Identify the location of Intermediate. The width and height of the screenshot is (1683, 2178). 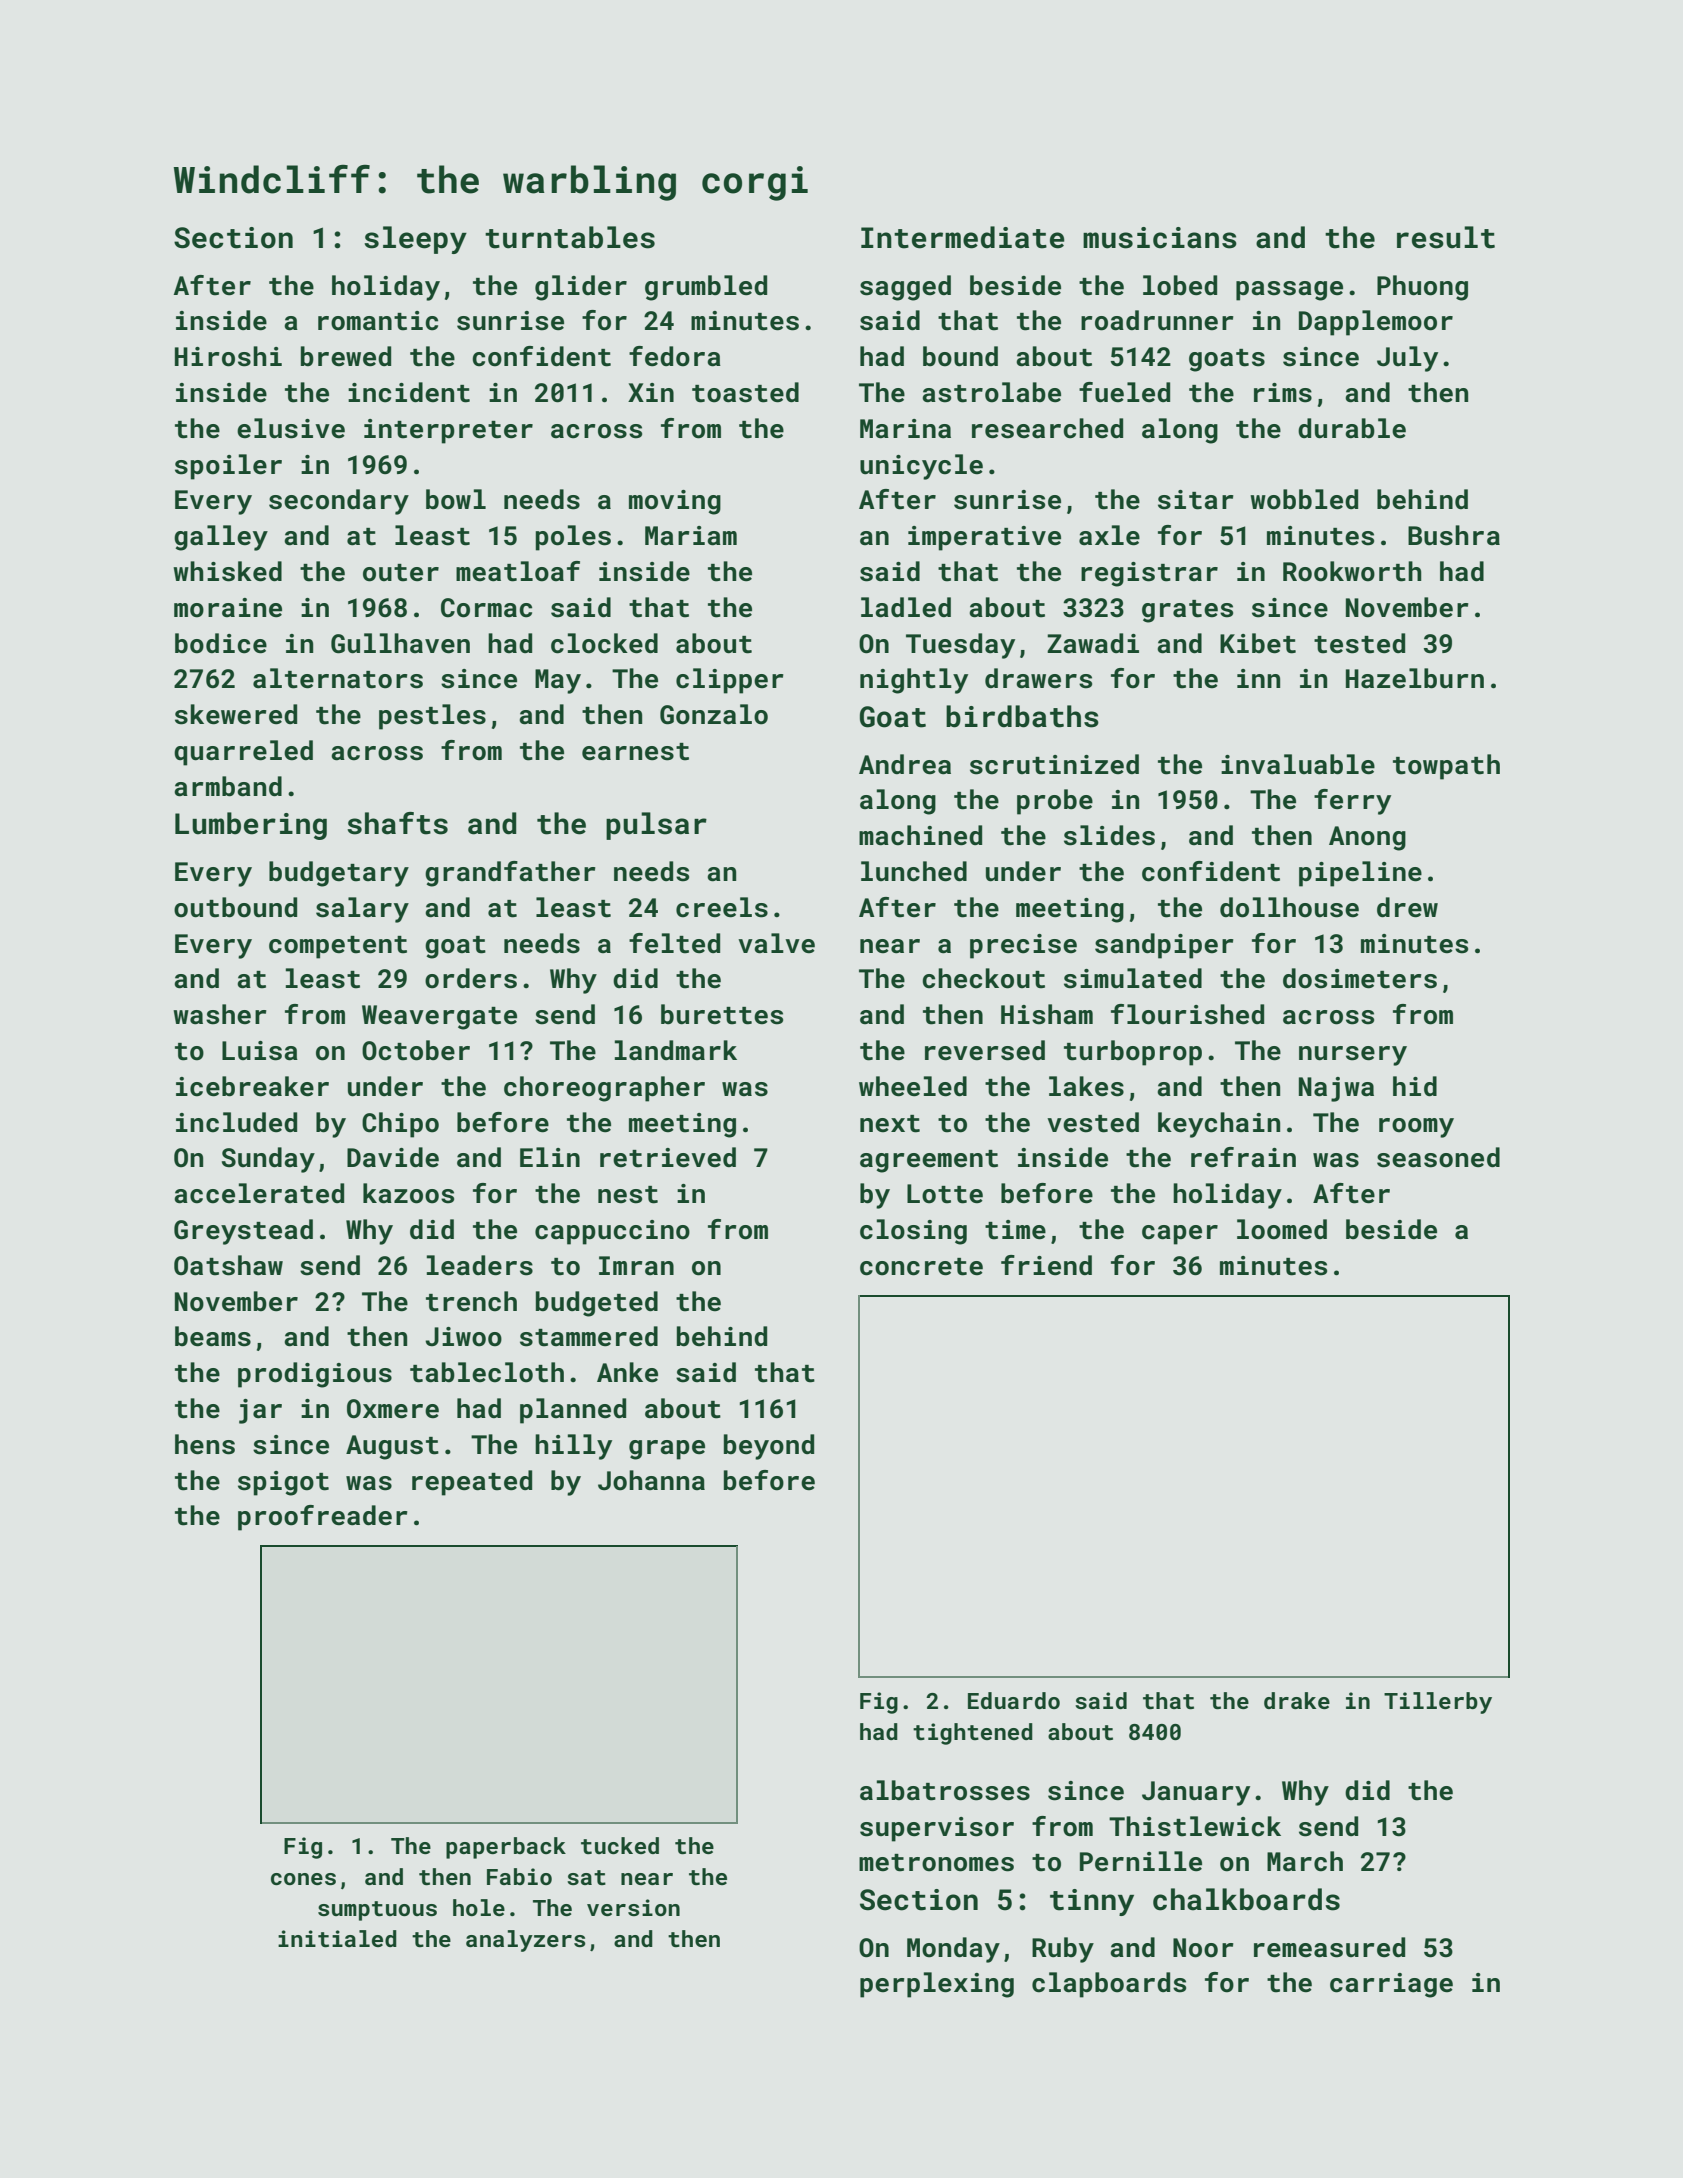
(963, 237).
